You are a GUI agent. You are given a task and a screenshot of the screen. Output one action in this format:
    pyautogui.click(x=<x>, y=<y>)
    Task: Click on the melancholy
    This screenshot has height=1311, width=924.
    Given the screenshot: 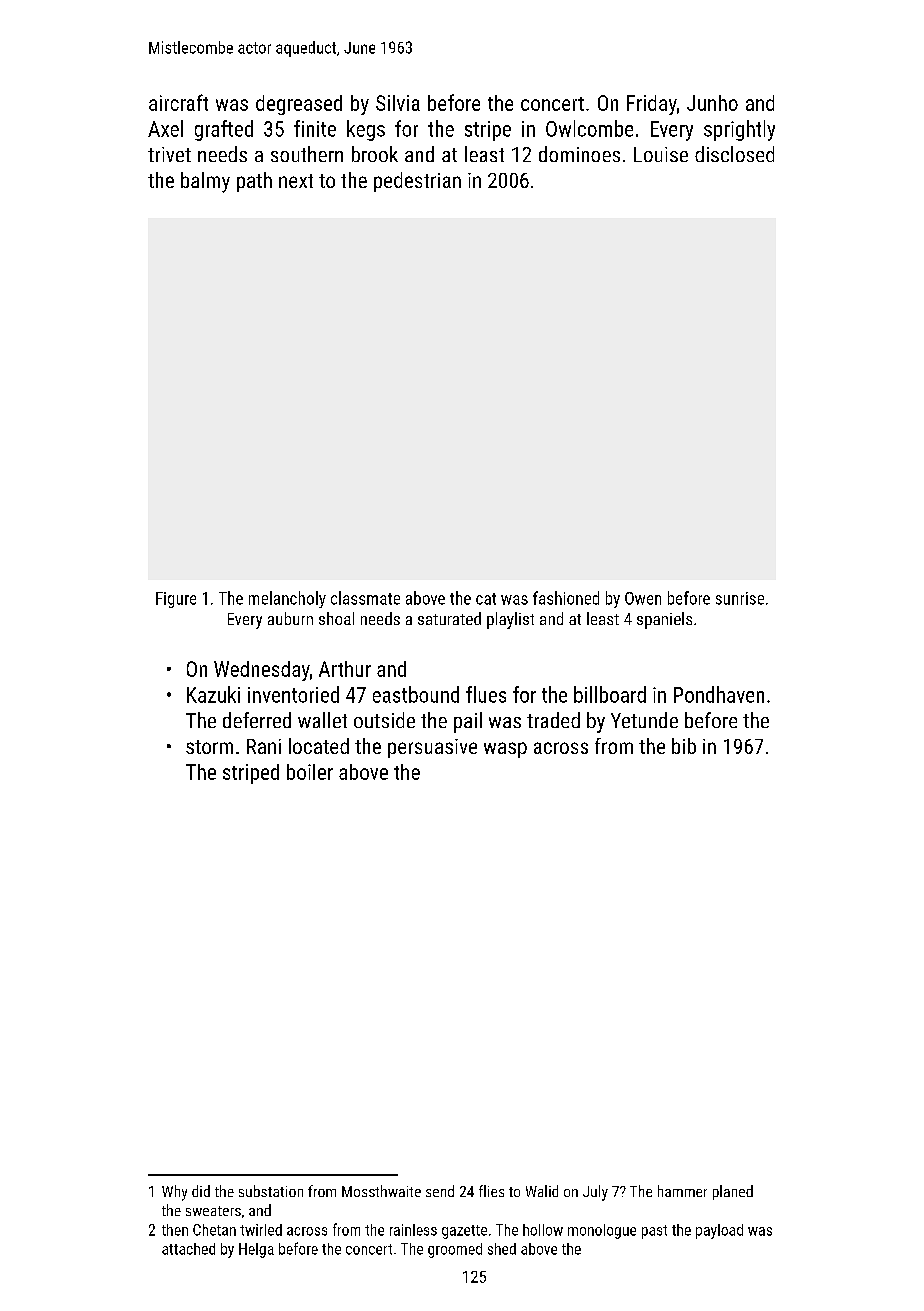 What is the action you would take?
    pyautogui.click(x=287, y=599)
